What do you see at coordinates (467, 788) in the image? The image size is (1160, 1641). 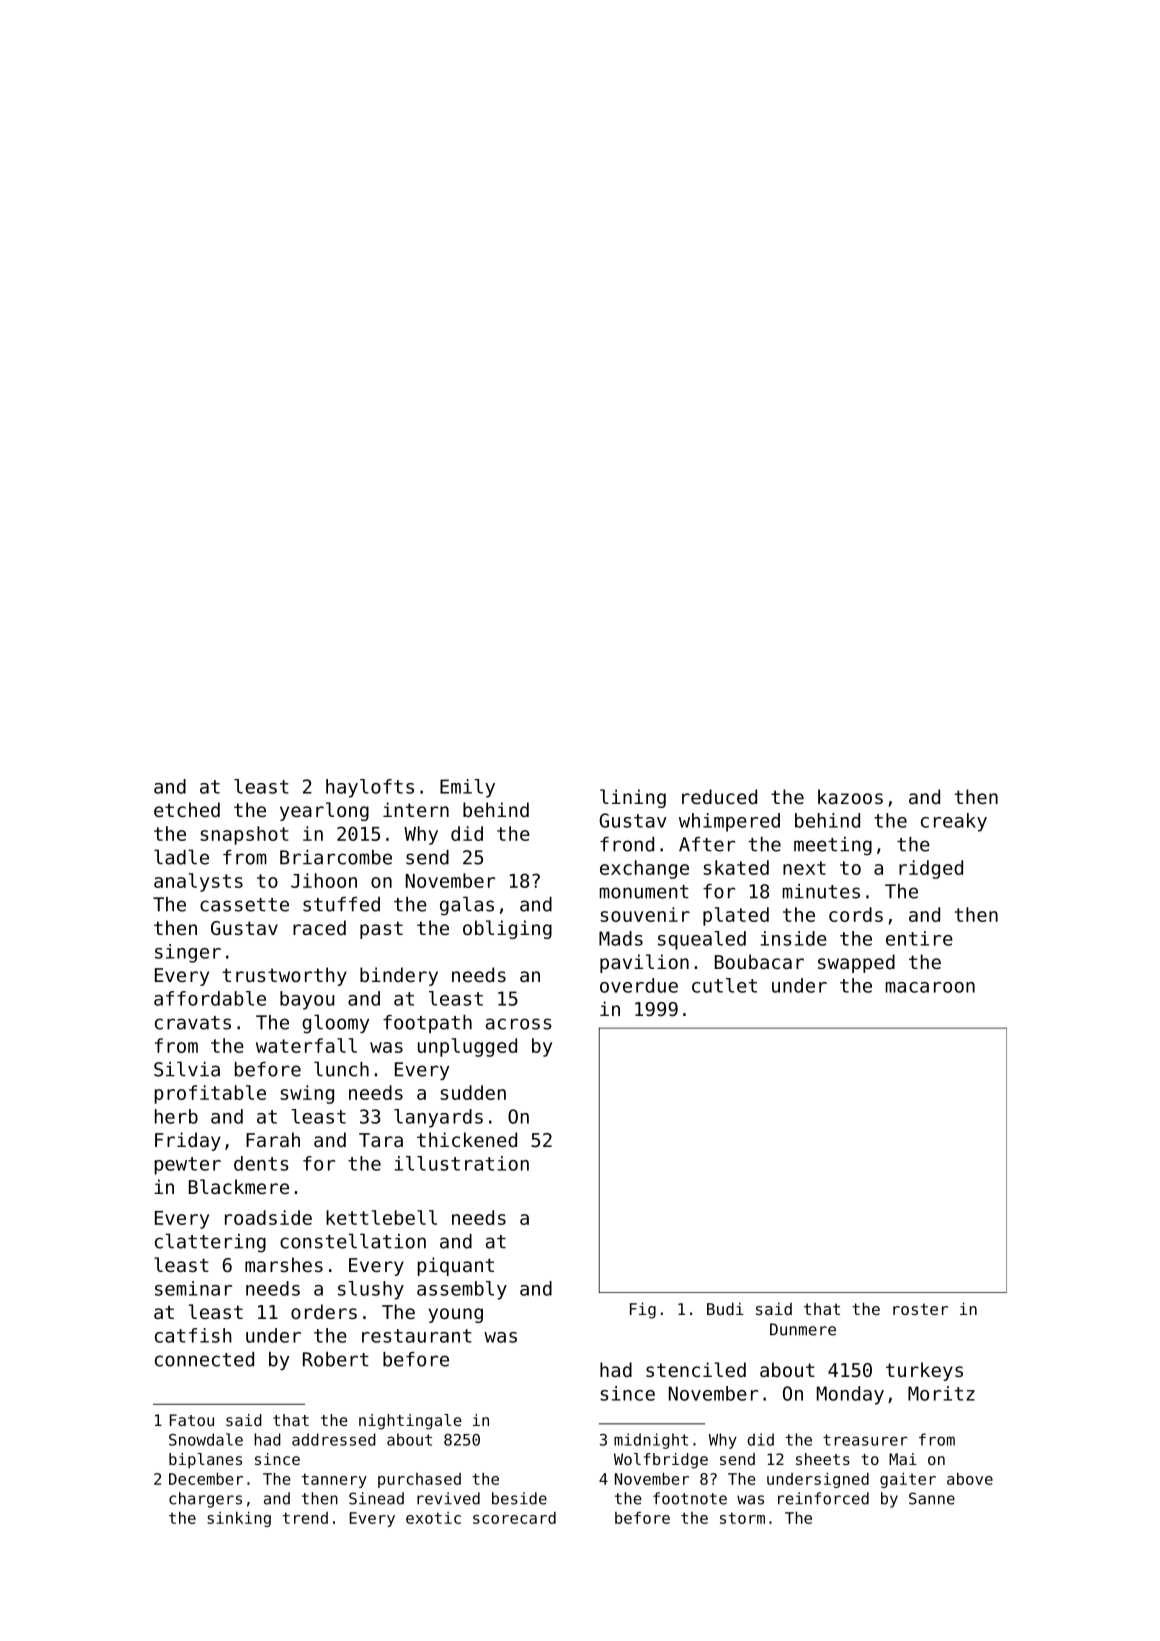 I see `Emily` at bounding box center [467, 788].
